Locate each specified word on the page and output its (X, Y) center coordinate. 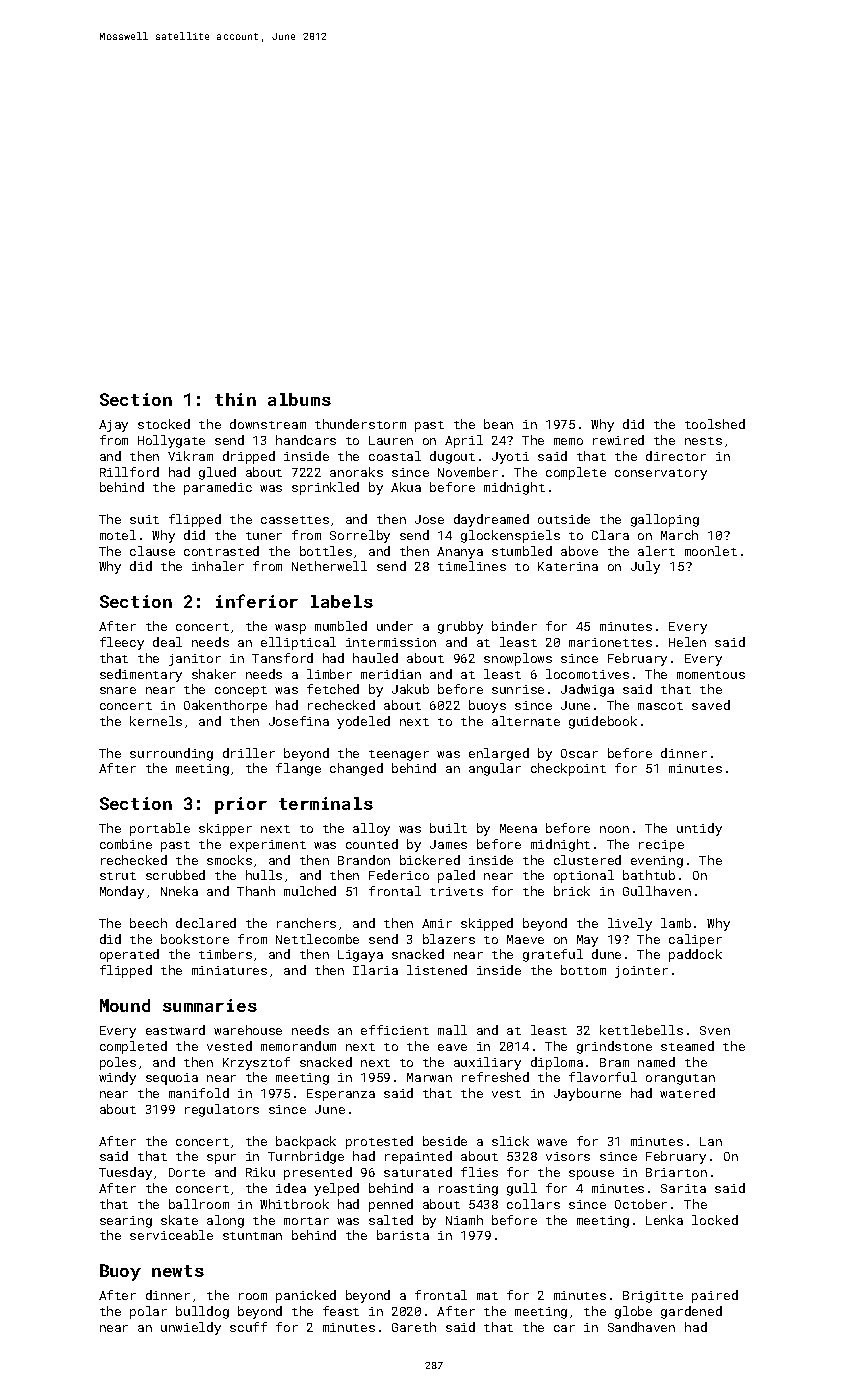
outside (564, 519)
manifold (199, 1093)
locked (715, 1220)
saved (711, 705)
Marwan (429, 1077)
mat (487, 1296)
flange (298, 769)
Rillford (129, 472)
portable (160, 829)
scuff (248, 1327)
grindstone (614, 1047)
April (464, 441)
